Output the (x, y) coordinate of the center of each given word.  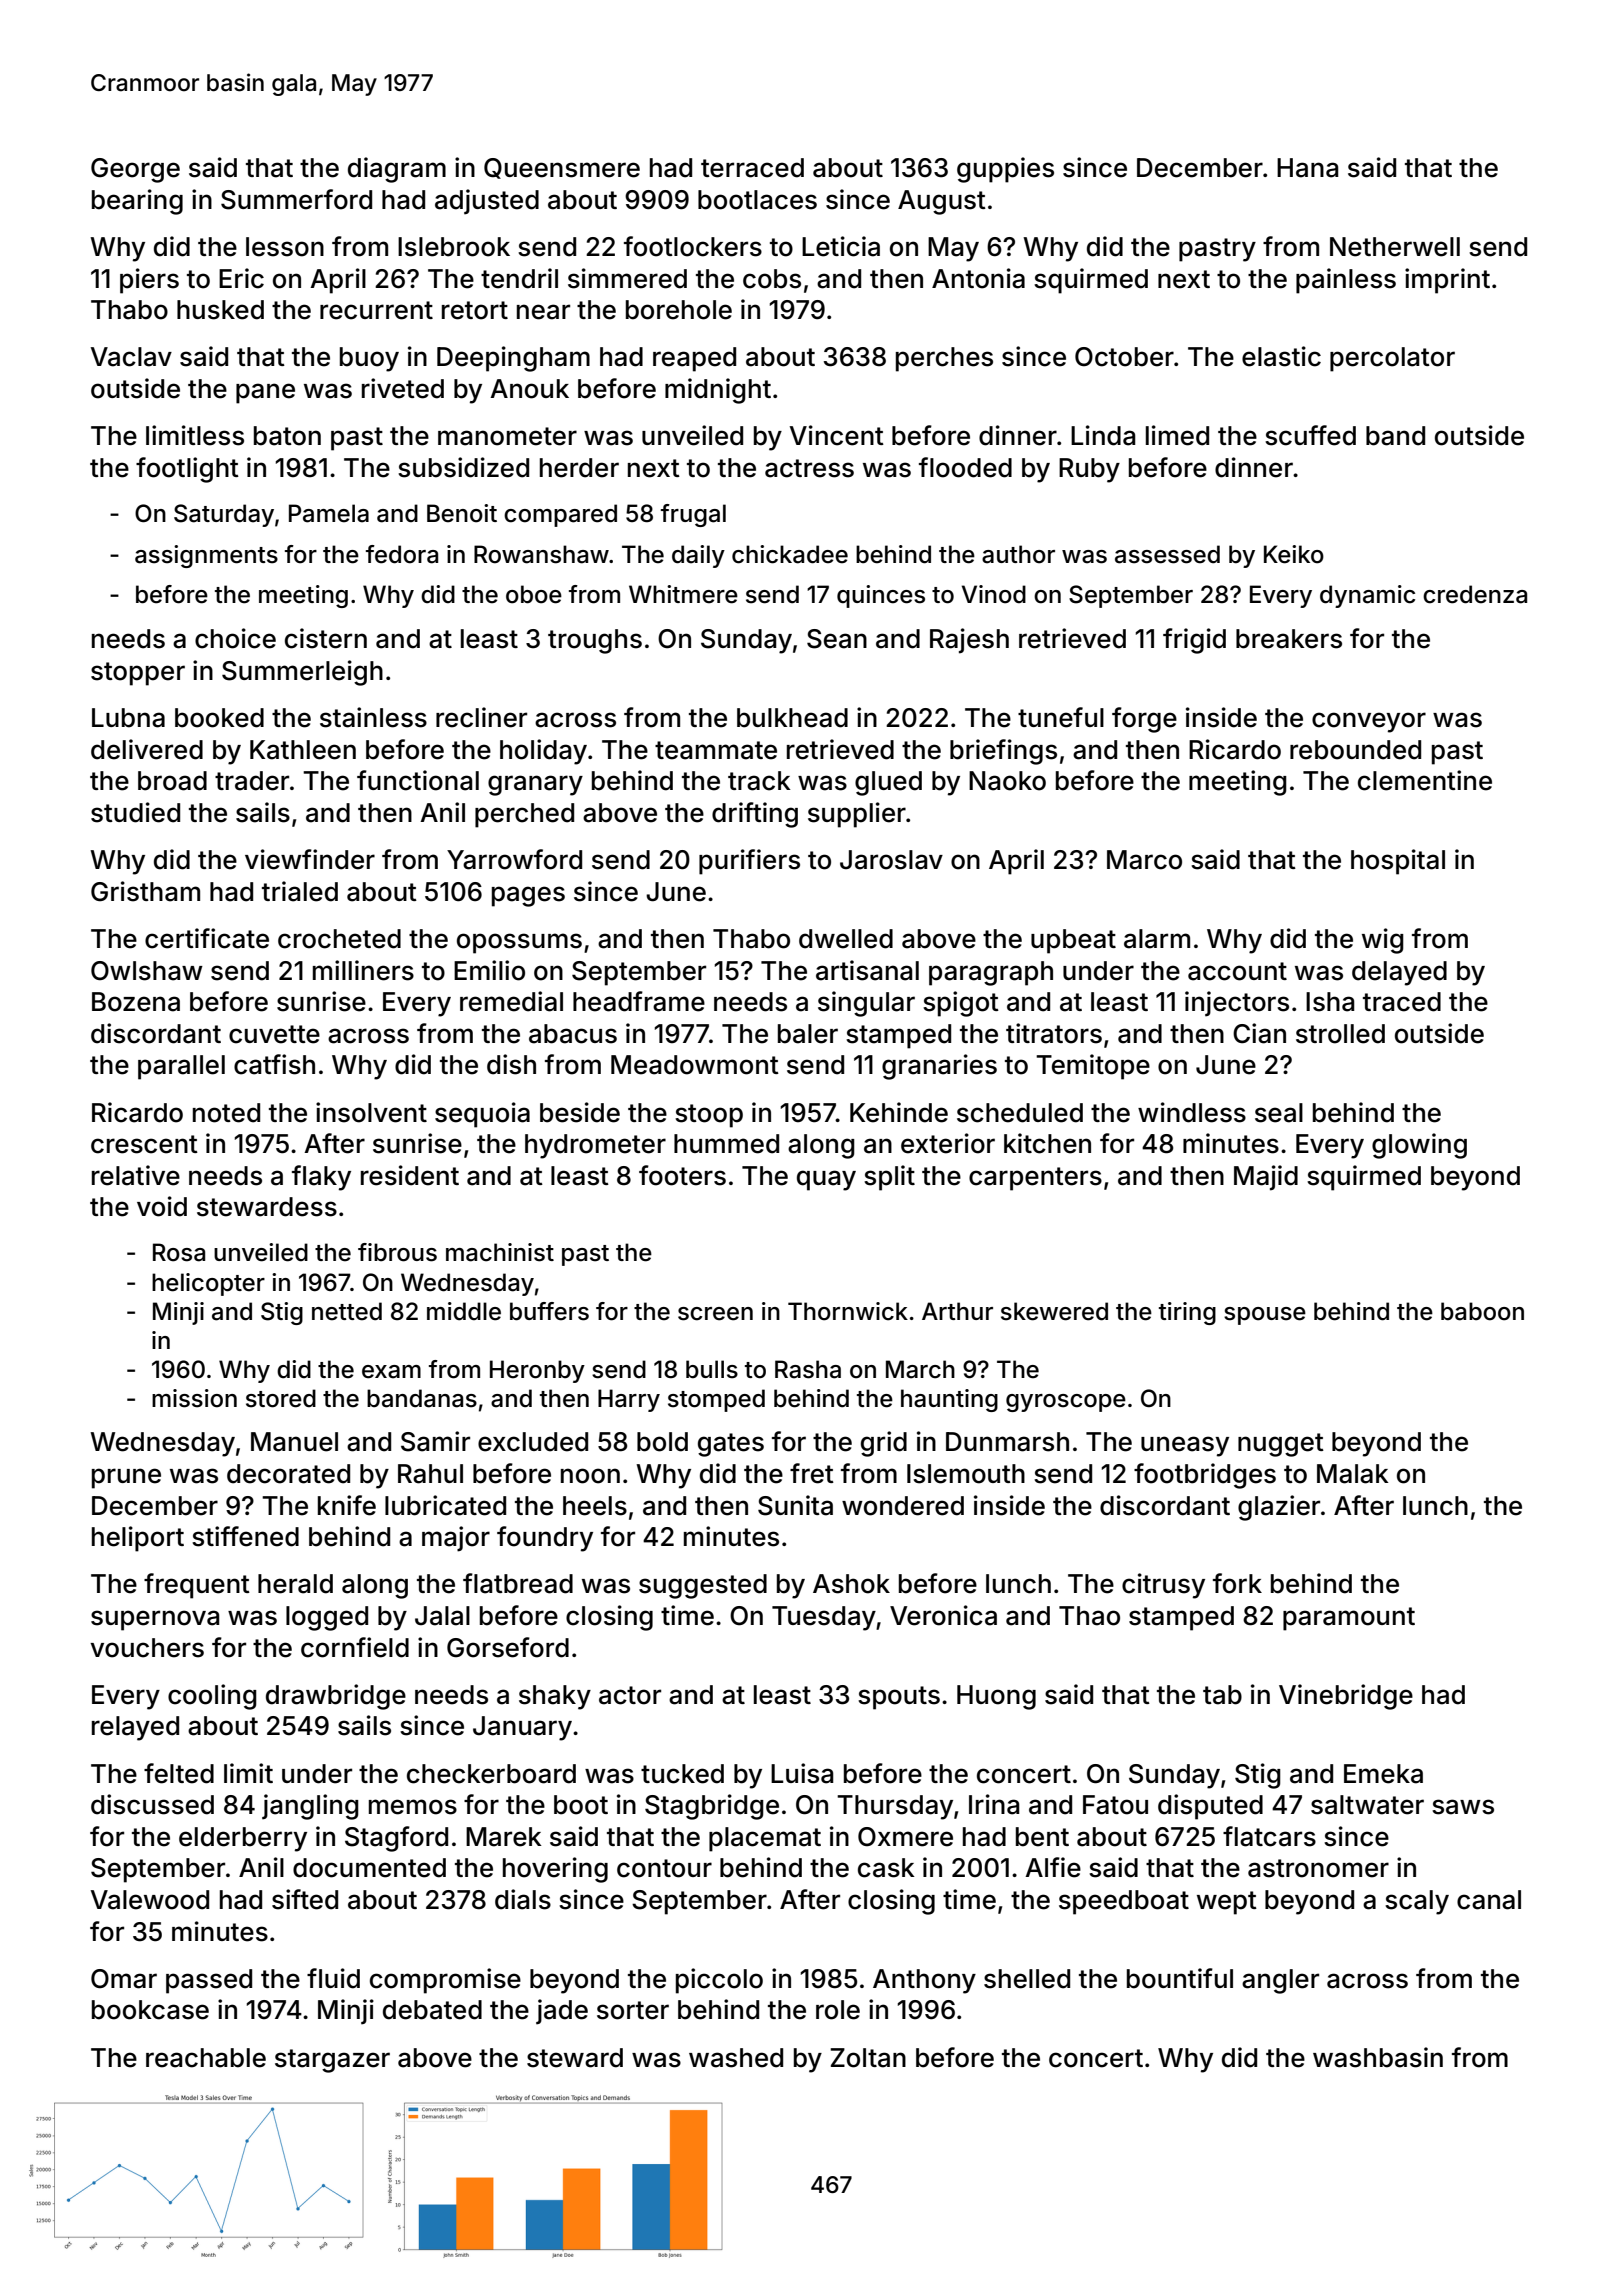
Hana (1307, 168)
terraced (752, 168)
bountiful (1180, 1978)
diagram (397, 170)
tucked (682, 1774)
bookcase (150, 2010)
